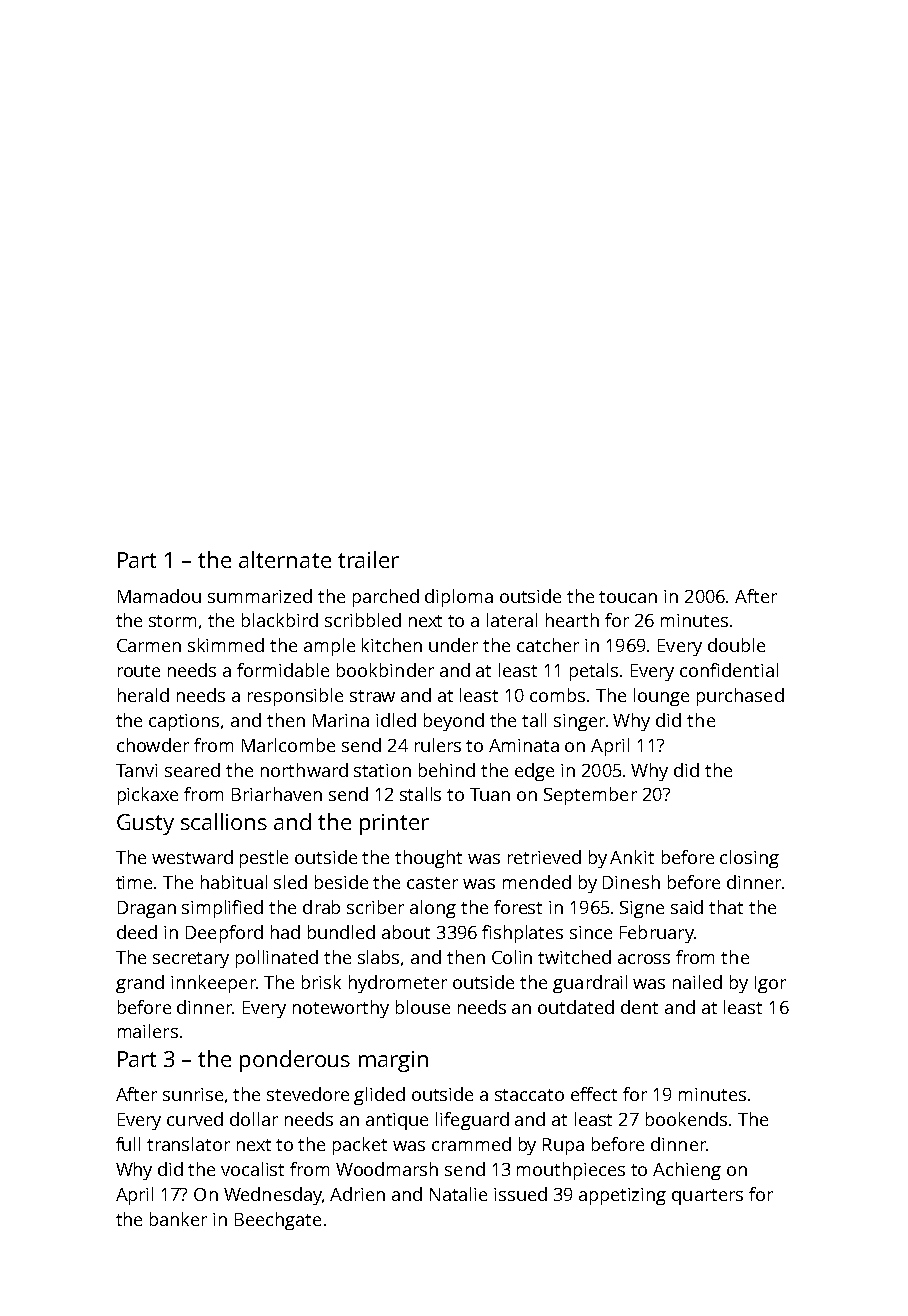 The height and width of the image is (1316, 908). Describe the element at coordinates (454, 722) in the image. I see `beyond` at that location.
